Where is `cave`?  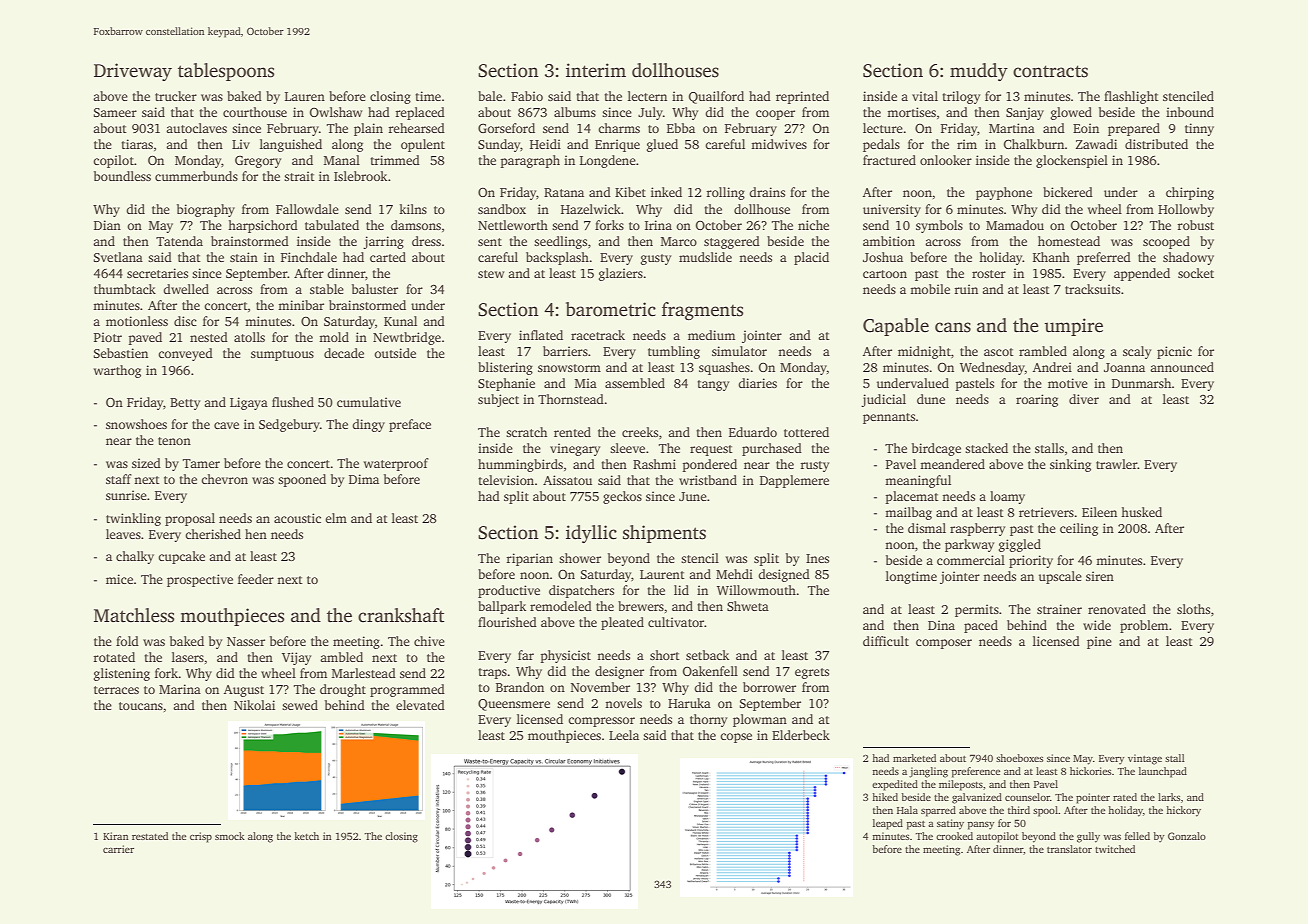
cave is located at coordinates (226, 425).
